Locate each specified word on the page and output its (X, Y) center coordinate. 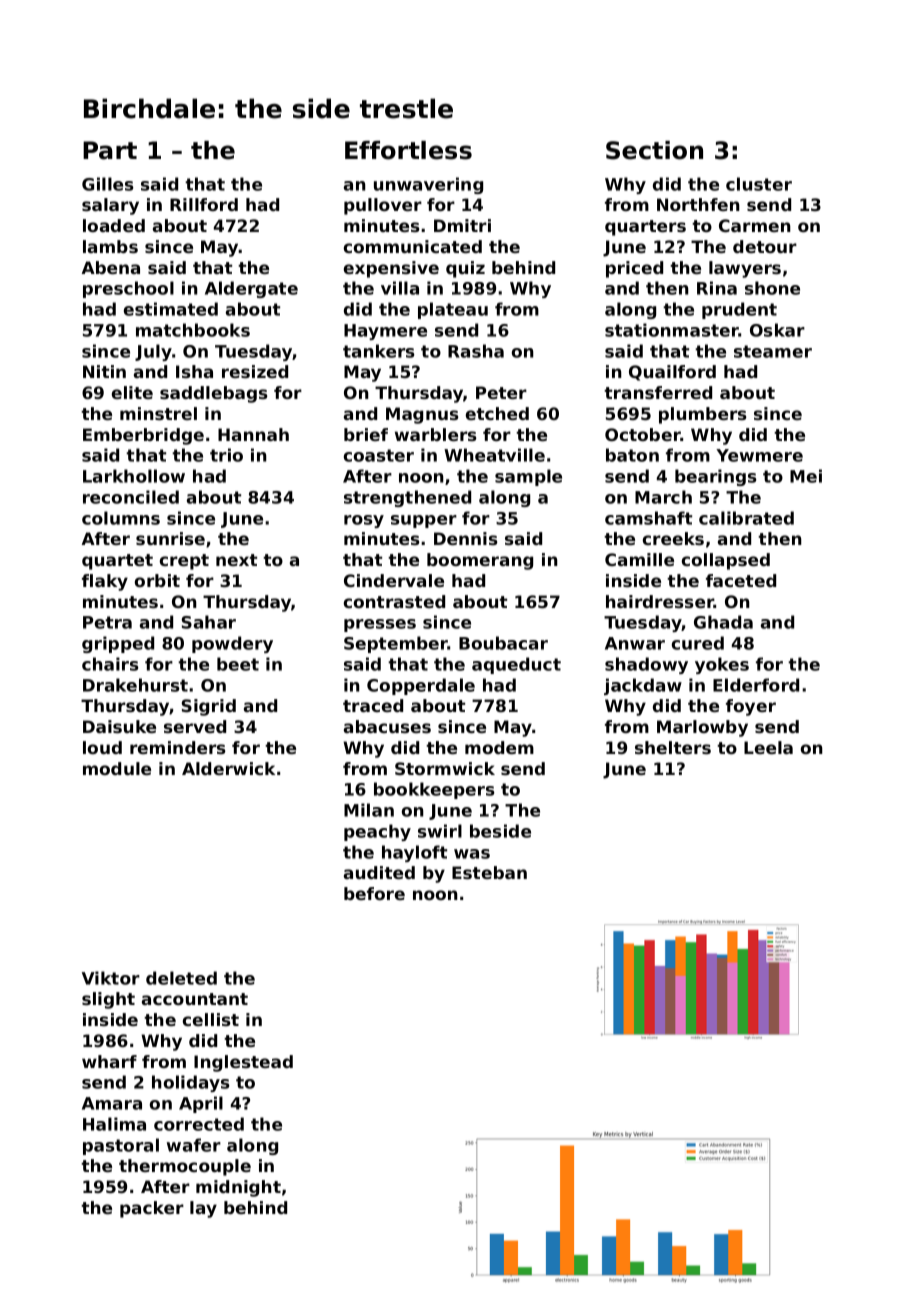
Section (654, 150)
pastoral (121, 1146)
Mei (806, 476)
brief (366, 434)
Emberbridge (143, 436)
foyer (751, 707)
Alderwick (228, 768)
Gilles (108, 184)
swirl (440, 831)
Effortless (408, 150)
